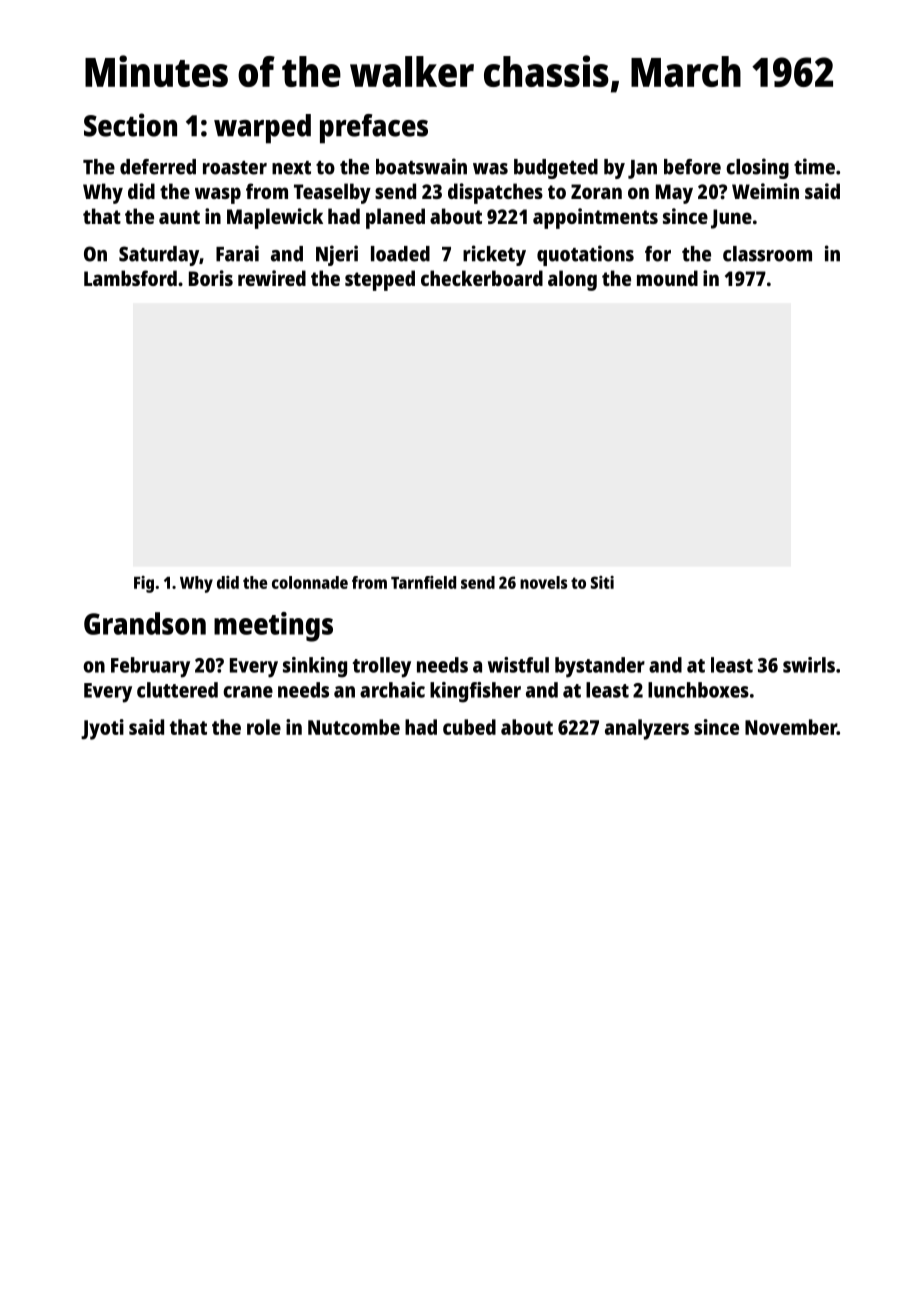 This screenshot has height=1308, width=924. What do you see at coordinates (211, 278) in the screenshot?
I see `Boris` at bounding box center [211, 278].
